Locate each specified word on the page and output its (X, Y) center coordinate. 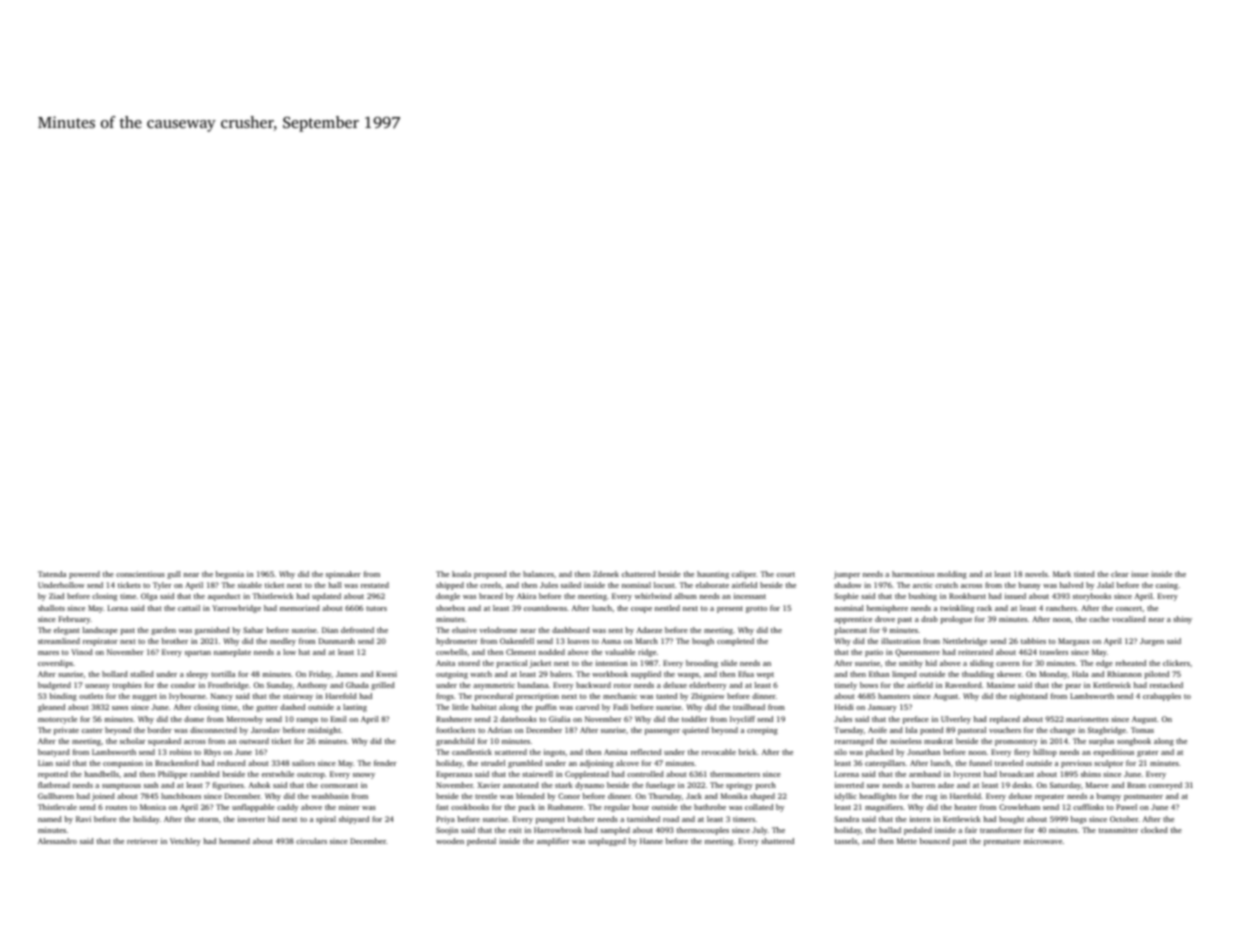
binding (63, 697)
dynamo (589, 786)
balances (538, 574)
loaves (578, 641)
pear (1073, 687)
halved (1071, 585)
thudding (978, 675)
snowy (364, 776)
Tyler (162, 586)
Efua (746, 674)
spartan (198, 653)
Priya (445, 820)
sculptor (1109, 764)
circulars (311, 841)
